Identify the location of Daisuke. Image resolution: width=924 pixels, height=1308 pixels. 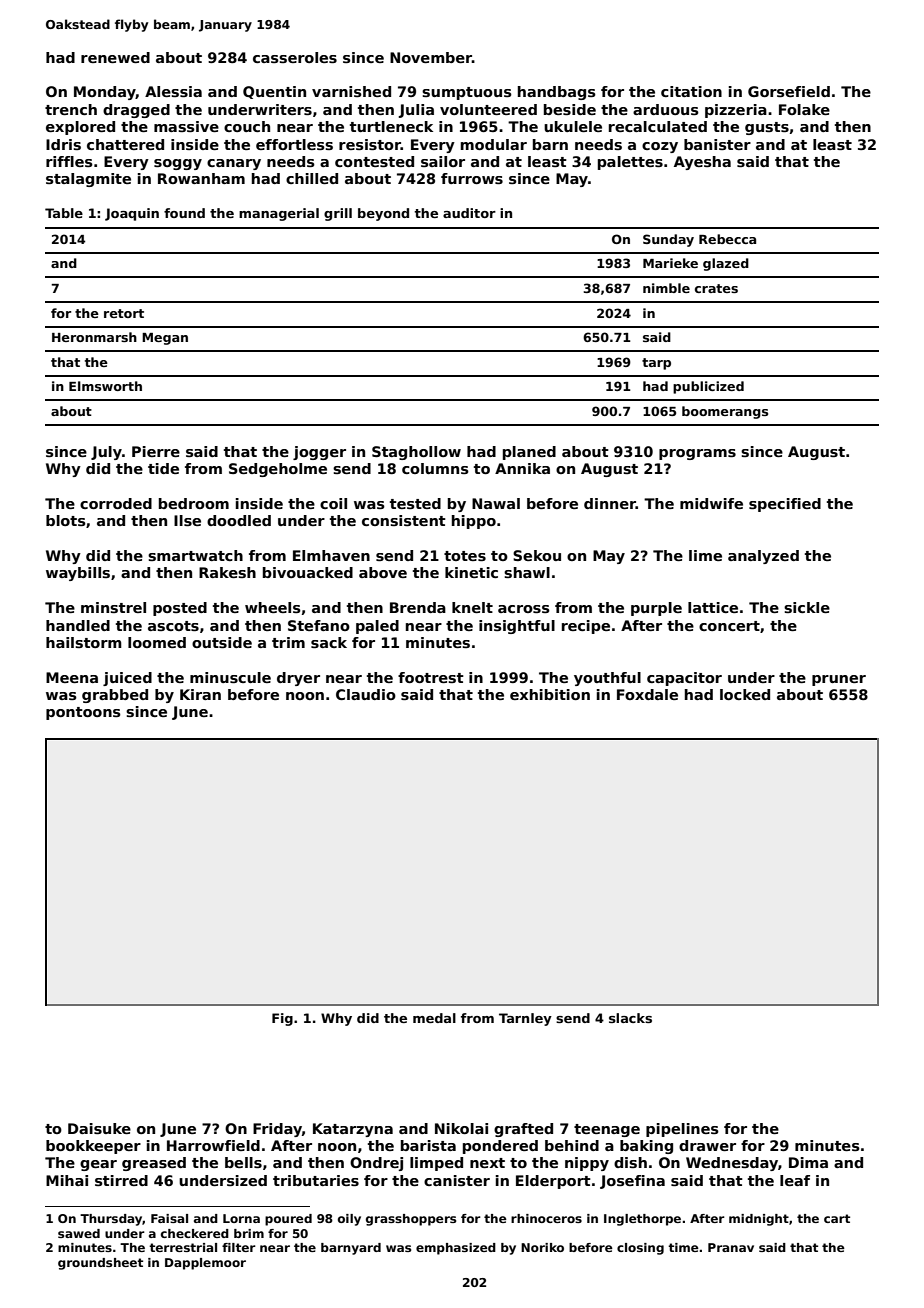
(99, 1128).
